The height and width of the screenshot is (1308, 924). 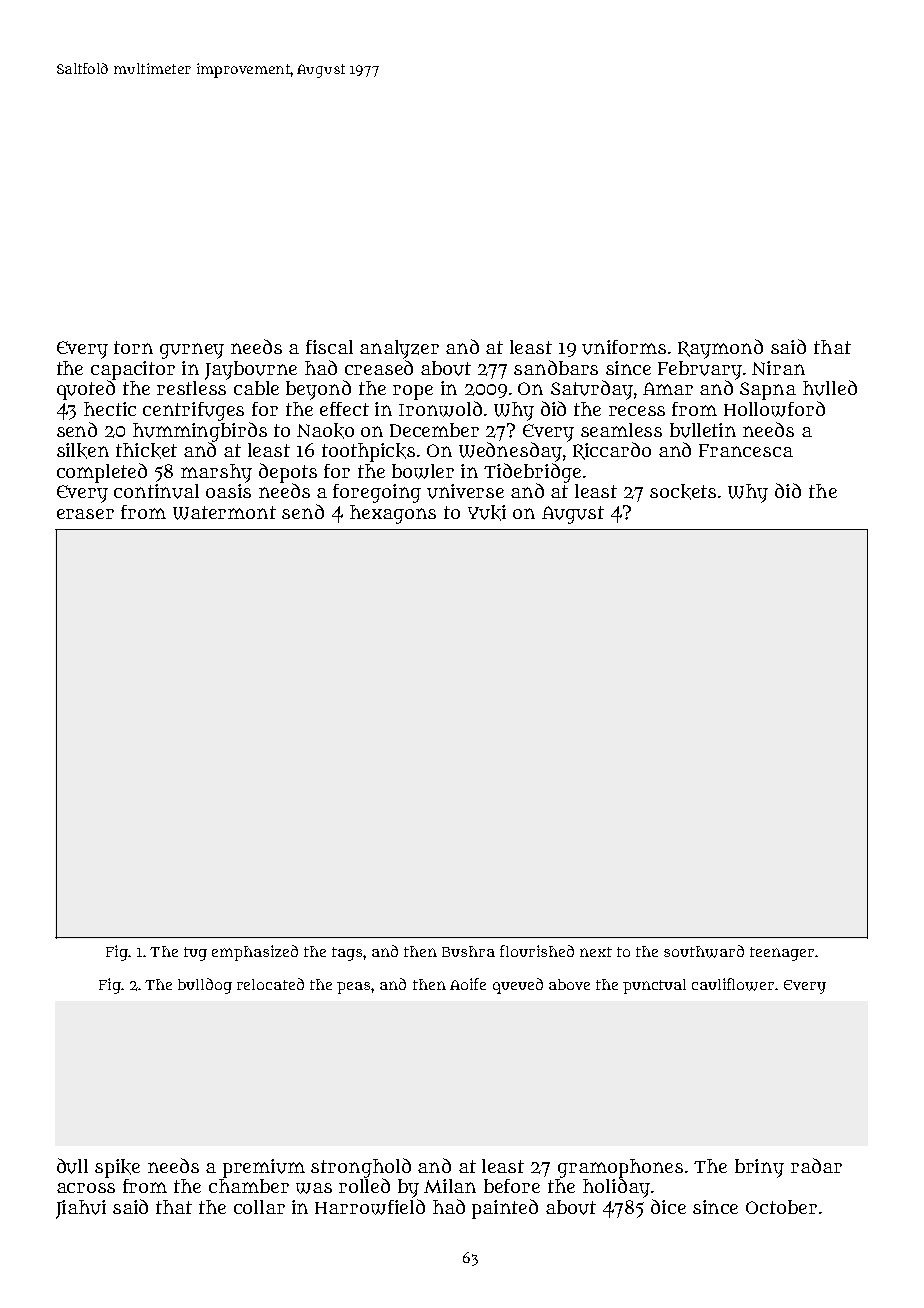 What do you see at coordinates (487, 513) in the screenshot?
I see `Yuki` at bounding box center [487, 513].
